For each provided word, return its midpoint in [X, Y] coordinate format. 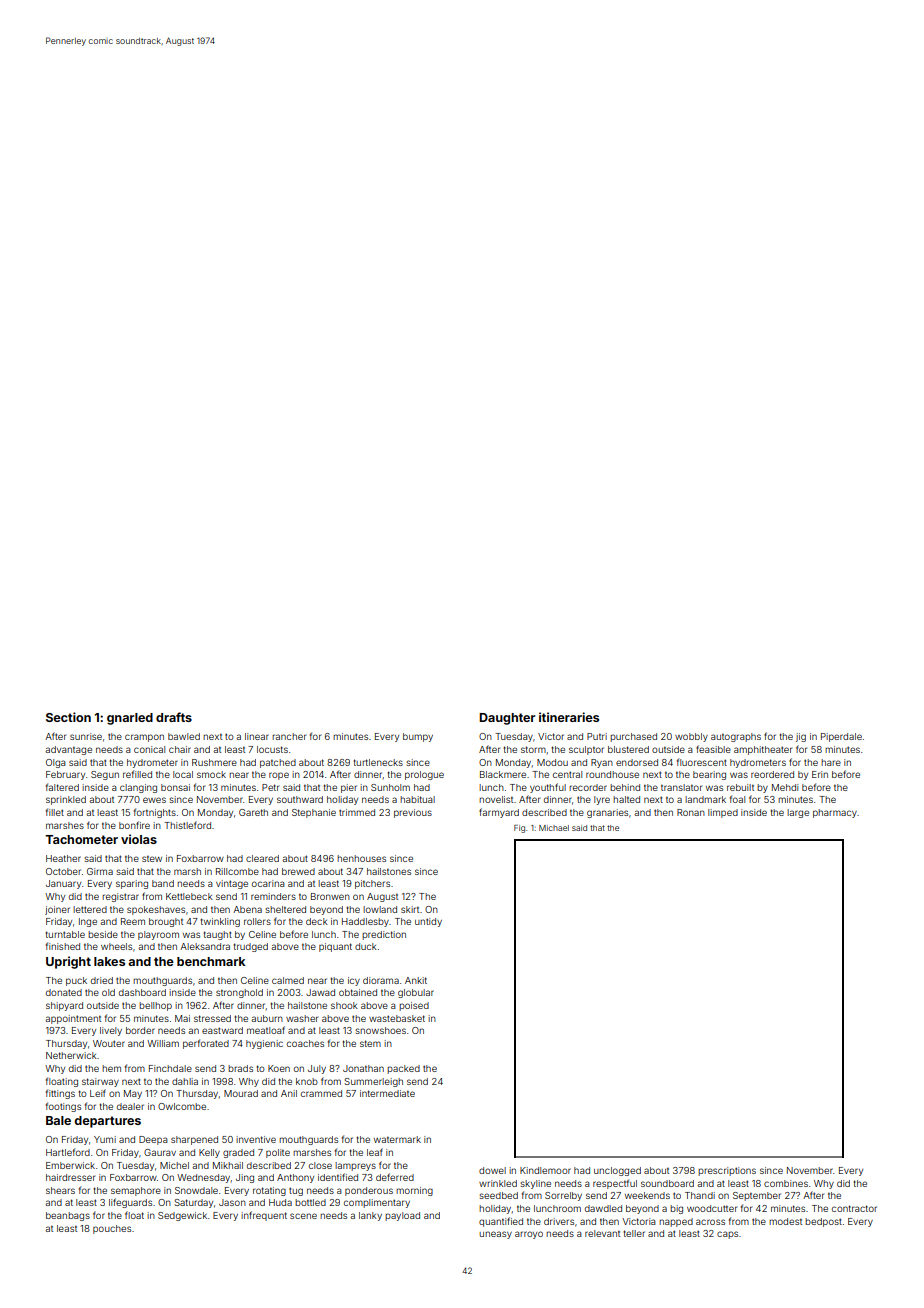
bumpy [418, 737]
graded [238, 1153]
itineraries [569, 717]
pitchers [372, 884]
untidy [428, 922]
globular [416, 993]
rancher [289, 736]
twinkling [220, 922]
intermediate [387, 1093]
